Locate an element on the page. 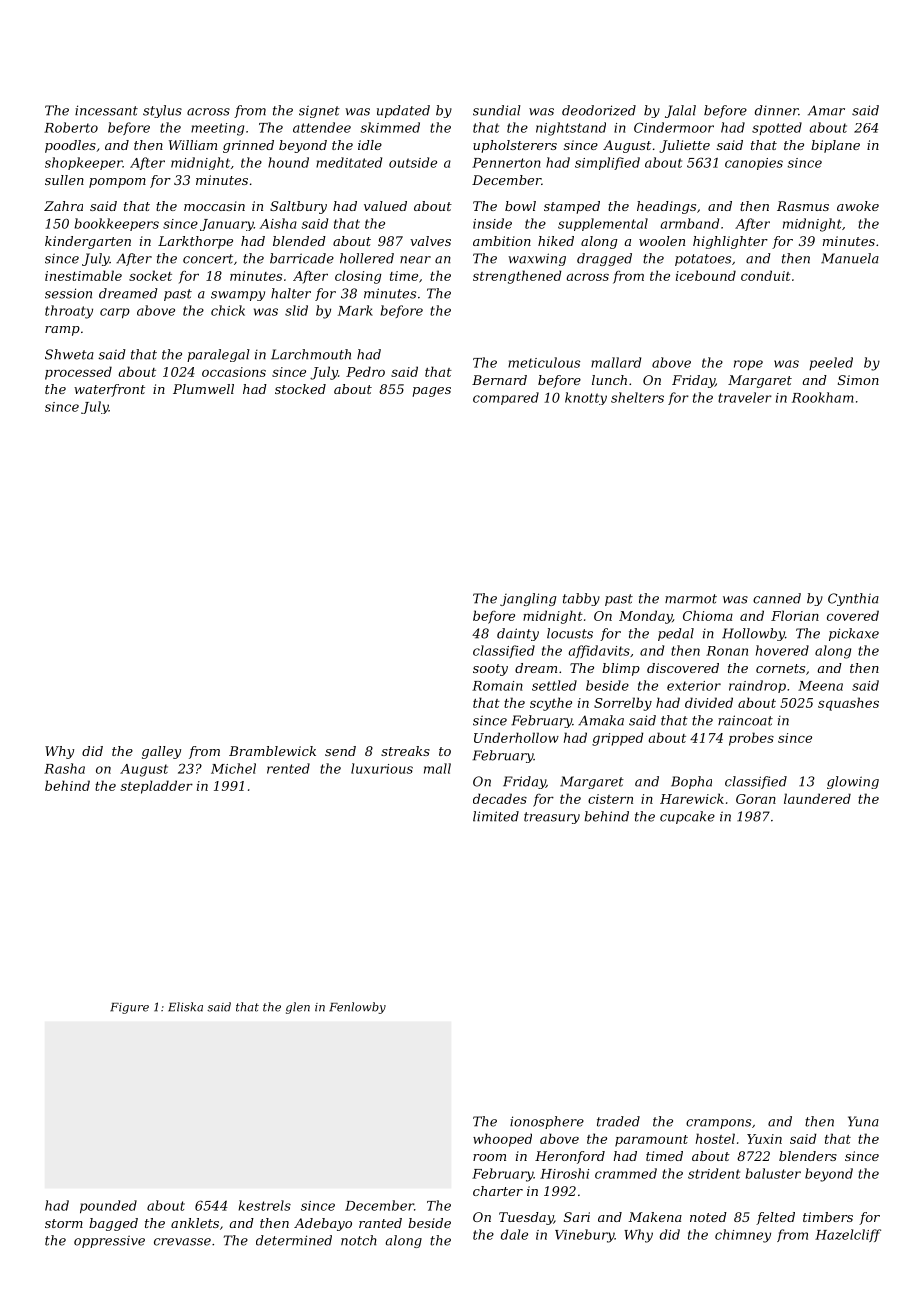  Cynthia is located at coordinates (853, 599).
